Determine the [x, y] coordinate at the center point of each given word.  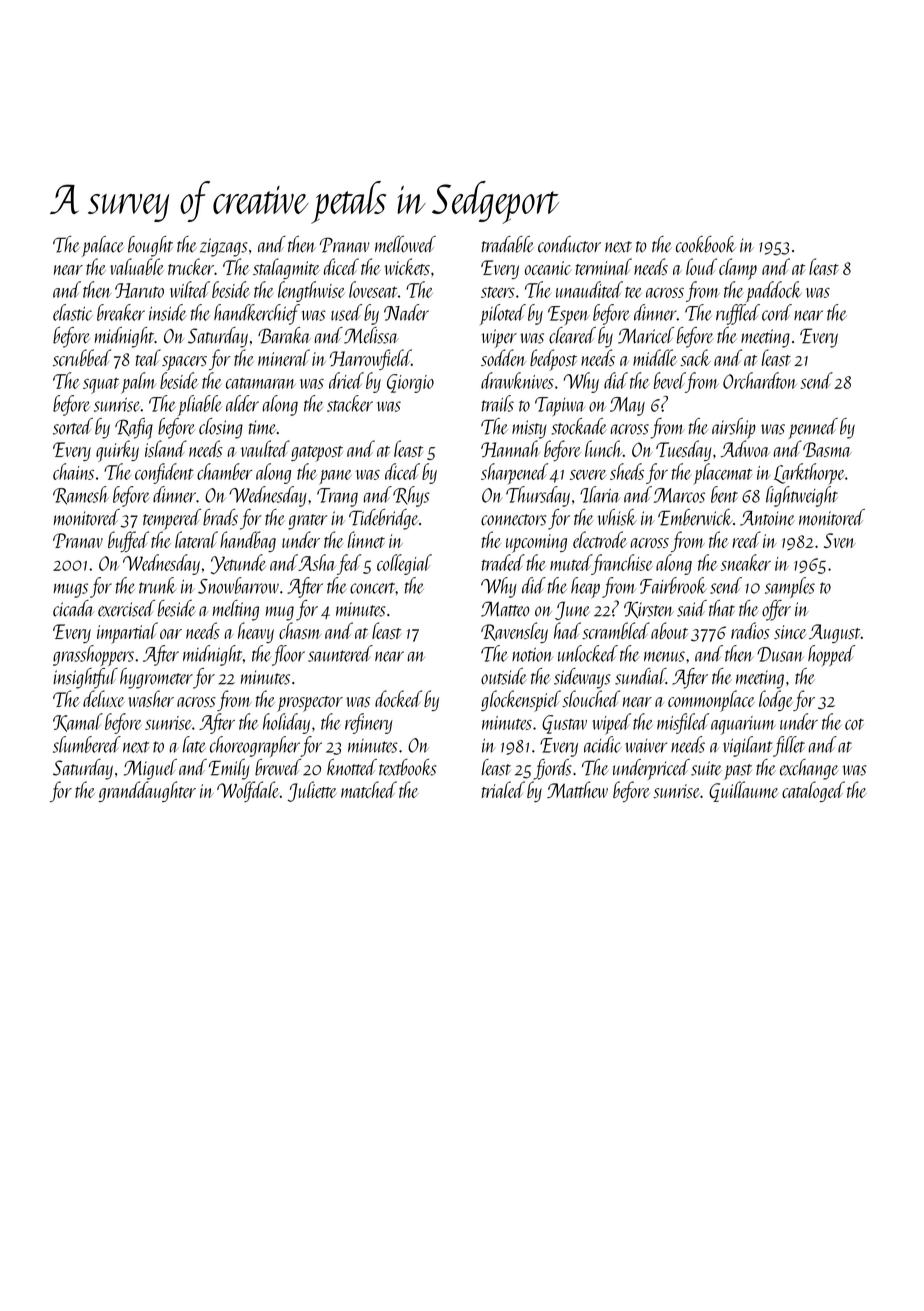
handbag [248, 541]
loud [701, 266]
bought [150, 246]
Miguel [150, 769]
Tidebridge [384, 519]
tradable [508, 244]
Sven [840, 540]
